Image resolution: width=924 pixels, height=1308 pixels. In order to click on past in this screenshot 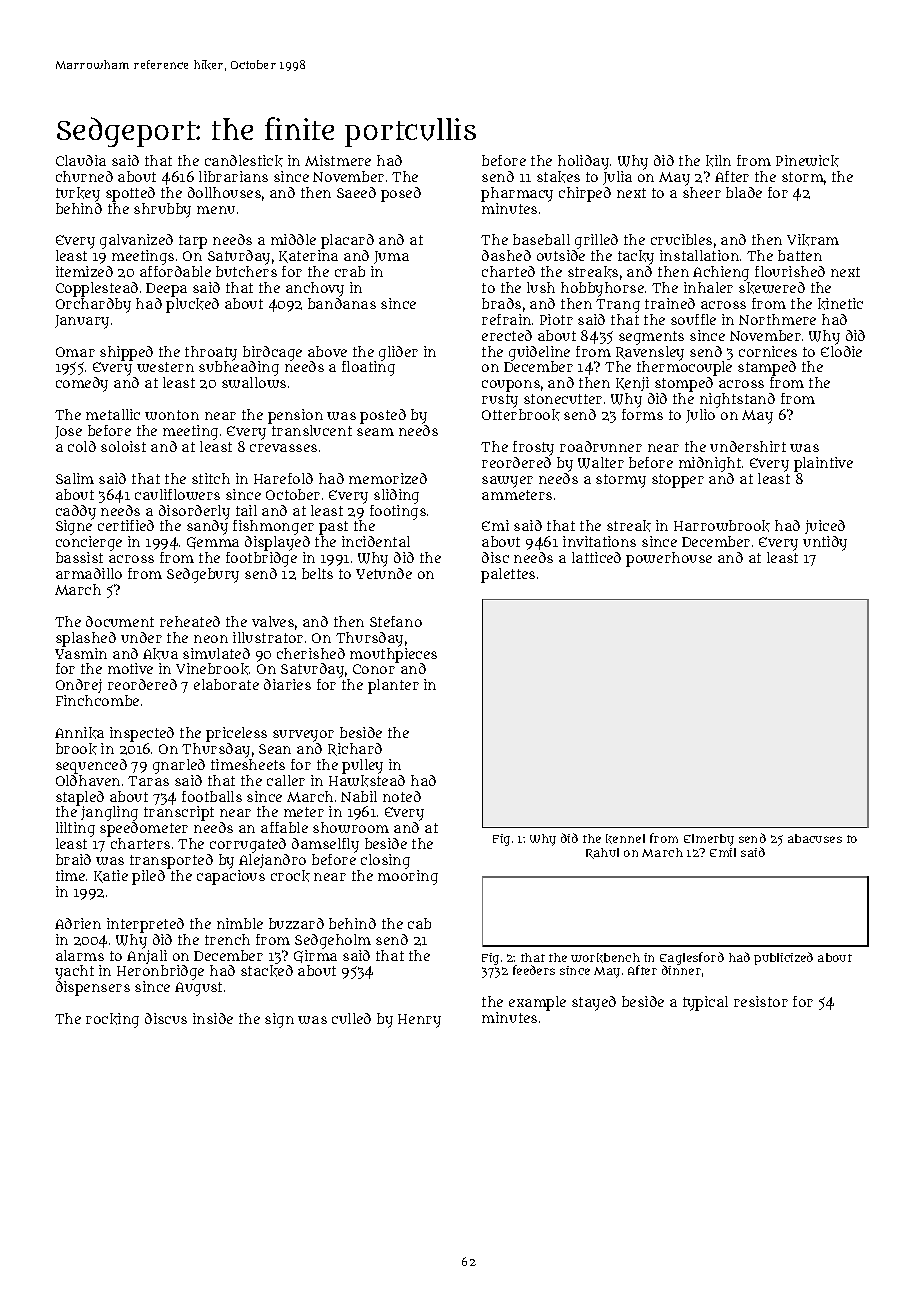, I will do `click(333, 528)`.
